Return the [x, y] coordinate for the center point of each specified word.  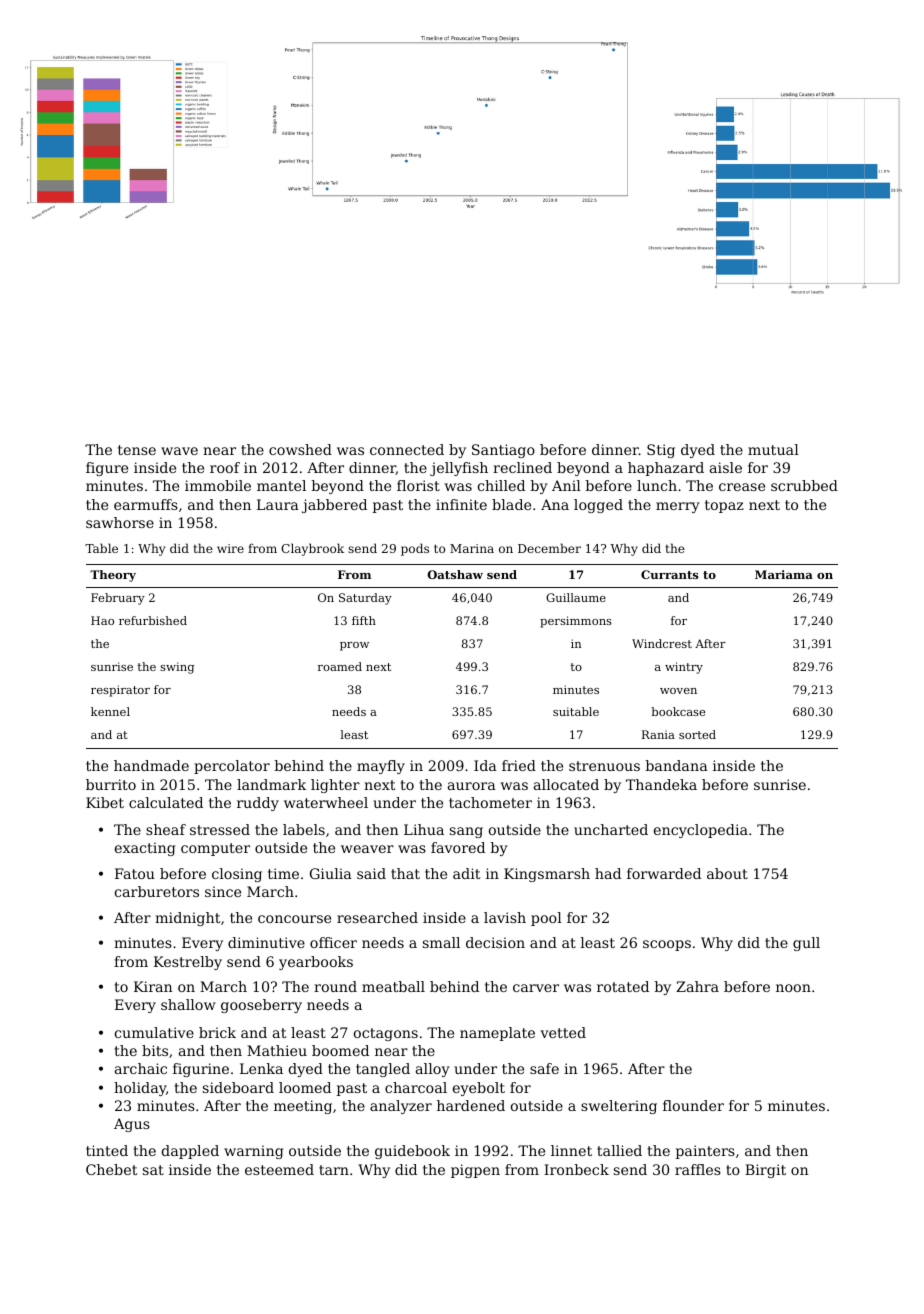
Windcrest [662, 643]
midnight [188, 919]
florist [418, 485]
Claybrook [312, 549]
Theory [113, 576]
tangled [383, 1070]
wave [179, 451]
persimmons [576, 622]
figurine [201, 1070]
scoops [667, 945]
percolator [232, 767]
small [441, 942]
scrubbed [804, 485]
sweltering [619, 1107]
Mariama [784, 574]
